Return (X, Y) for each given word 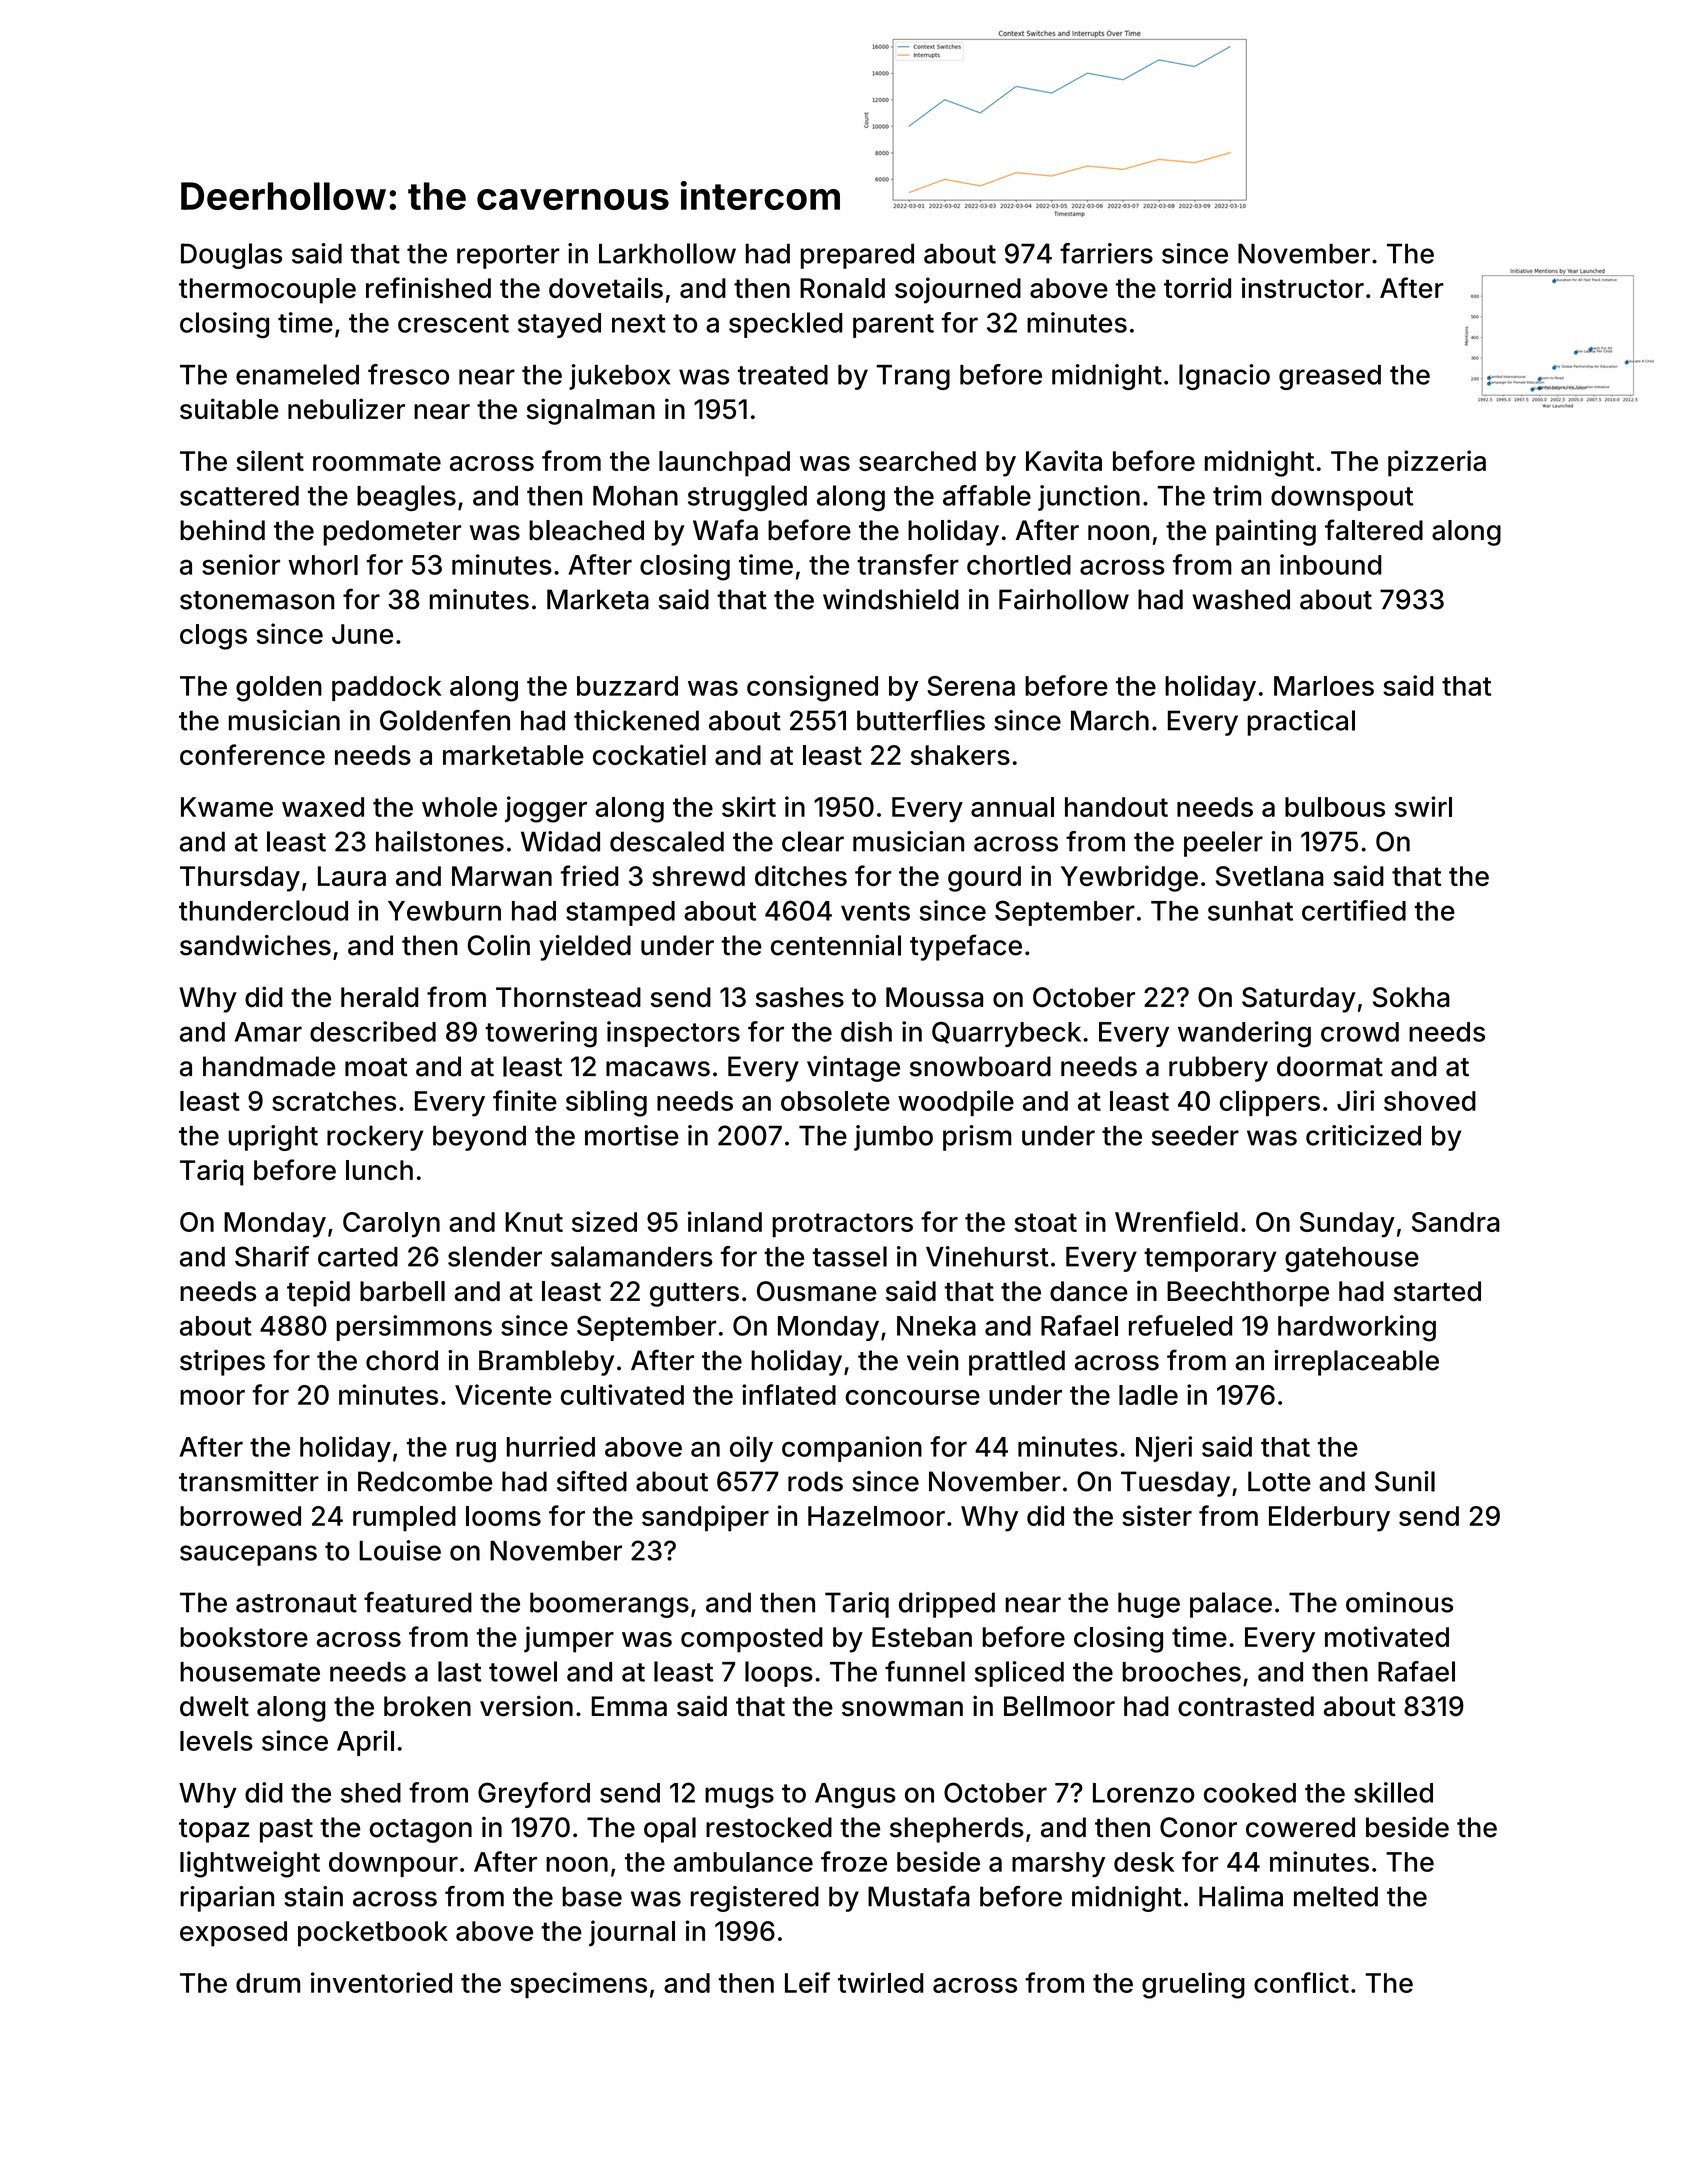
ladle (1148, 1395)
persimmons (414, 1328)
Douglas (231, 256)
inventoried (381, 1982)
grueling (1193, 1985)
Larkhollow (667, 253)
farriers (1106, 253)
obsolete (835, 1101)
